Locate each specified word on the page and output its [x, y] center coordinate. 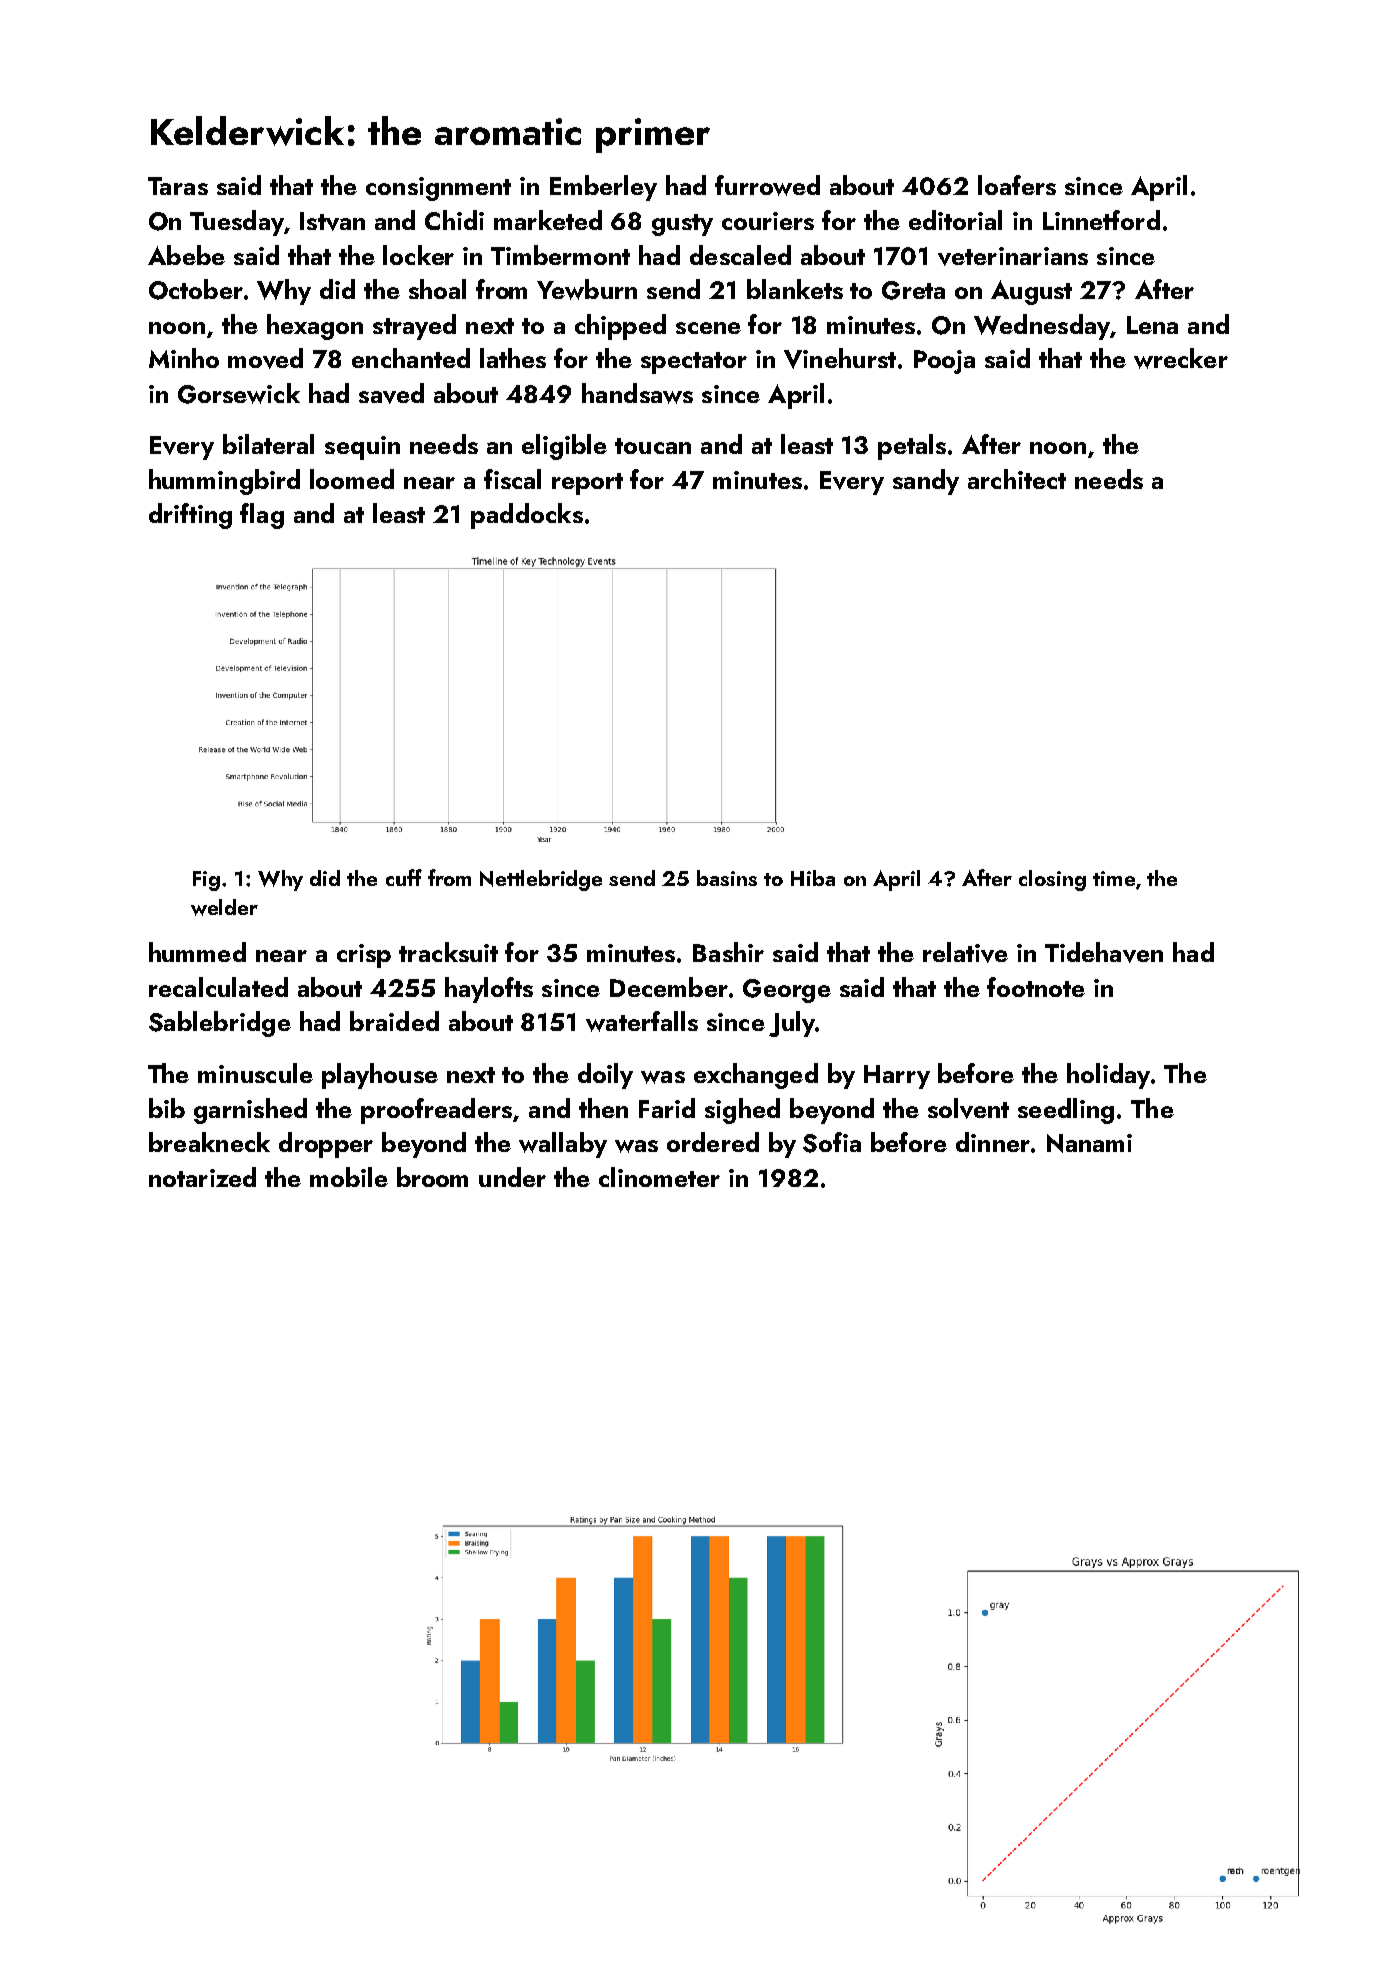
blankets [795, 289]
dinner [993, 1142]
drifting [190, 516]
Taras [178, 186]
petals [912, 447]
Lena [1152, 325]
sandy [926, 482]
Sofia [832, 1142]
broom [432, 1177]
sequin [362, 448]
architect [1017, 479]
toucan [653, 446]
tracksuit [448, 952]
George [787, 991]
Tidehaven [1104, 952]
